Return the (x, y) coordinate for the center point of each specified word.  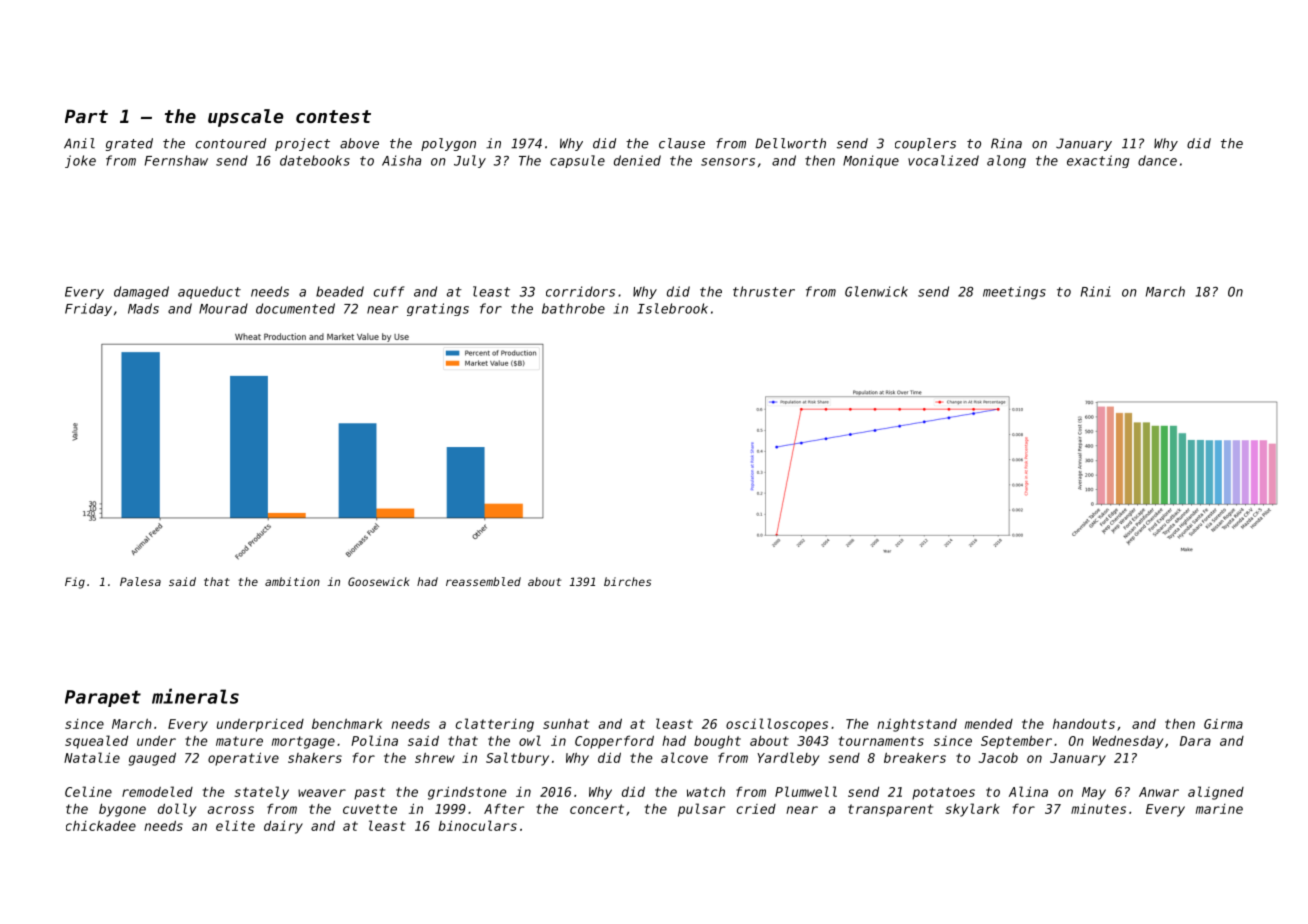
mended (989, 724)
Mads (143, 308)
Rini (1096, 291)
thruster (764, 291)
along (1006, 161)
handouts (1084, 724)
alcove (684, 757)
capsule (577, 161)
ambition (292, 581)
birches (627, 581)
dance (1157, 160)
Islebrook (672, 308)
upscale (246, 118)
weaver (322, 793)
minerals (195, 696)
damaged (141, 292)
